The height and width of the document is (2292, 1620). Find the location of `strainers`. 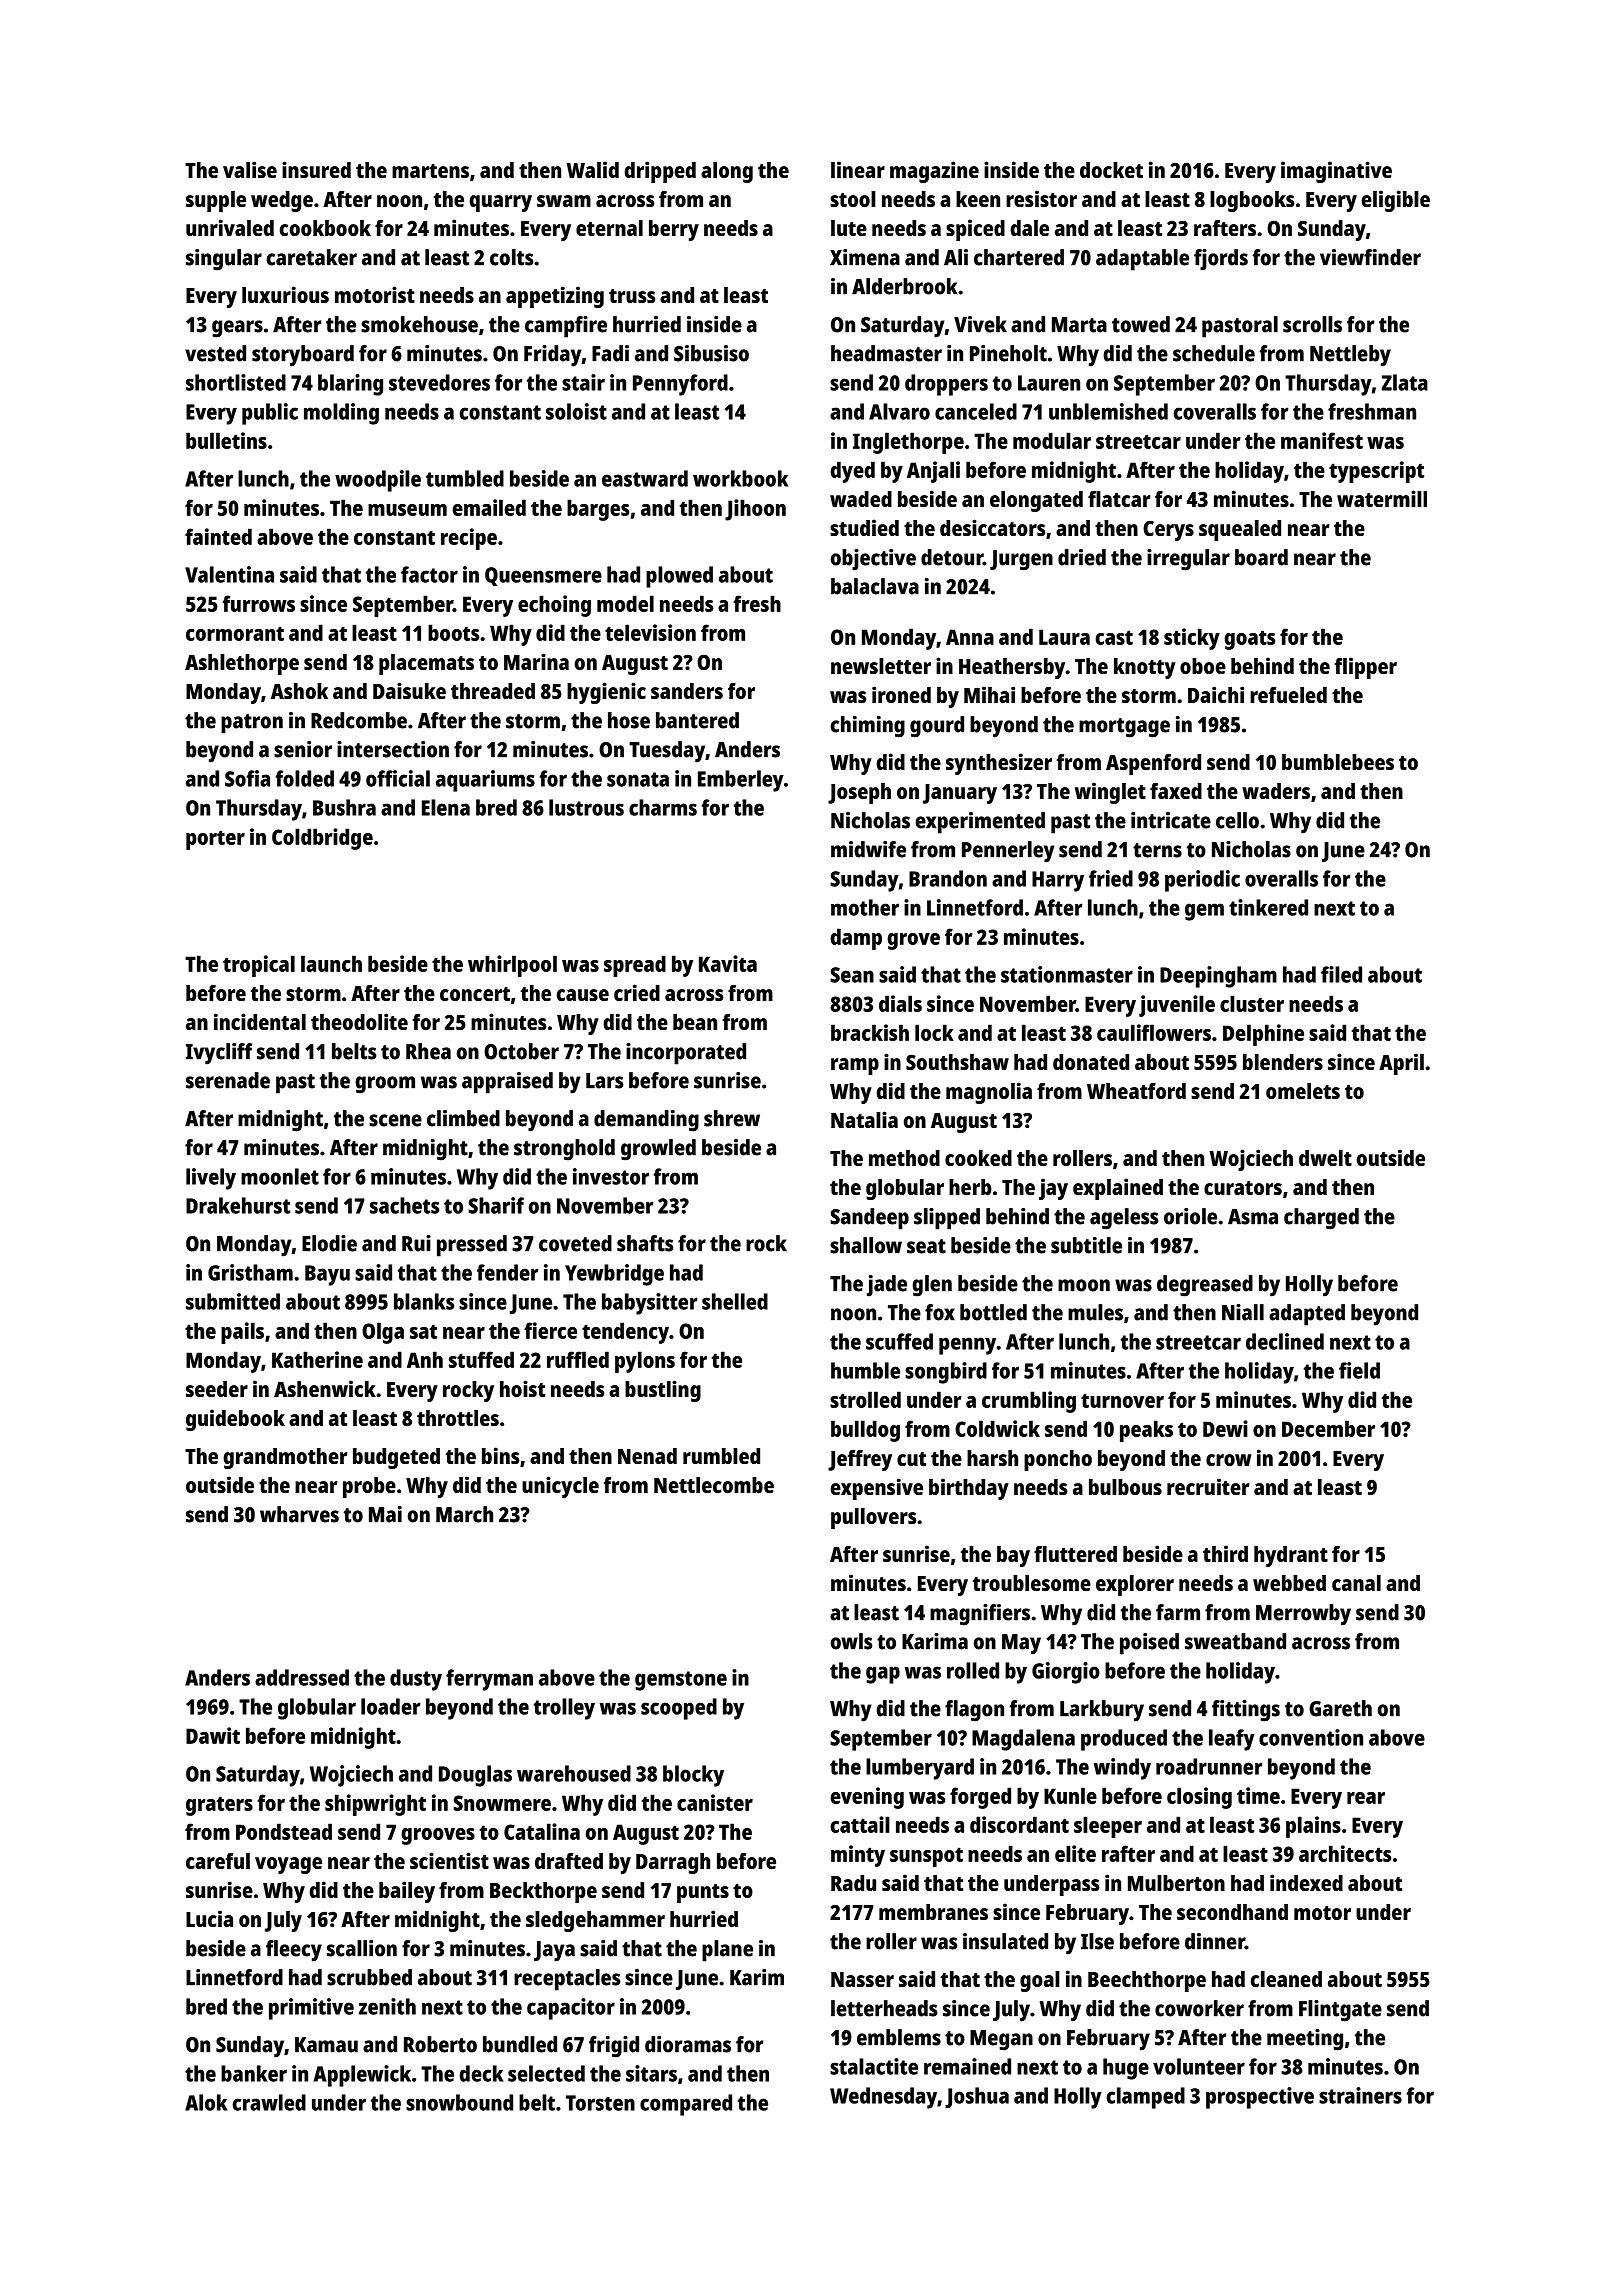

strainers is located at coordinates (1360, 2095).
